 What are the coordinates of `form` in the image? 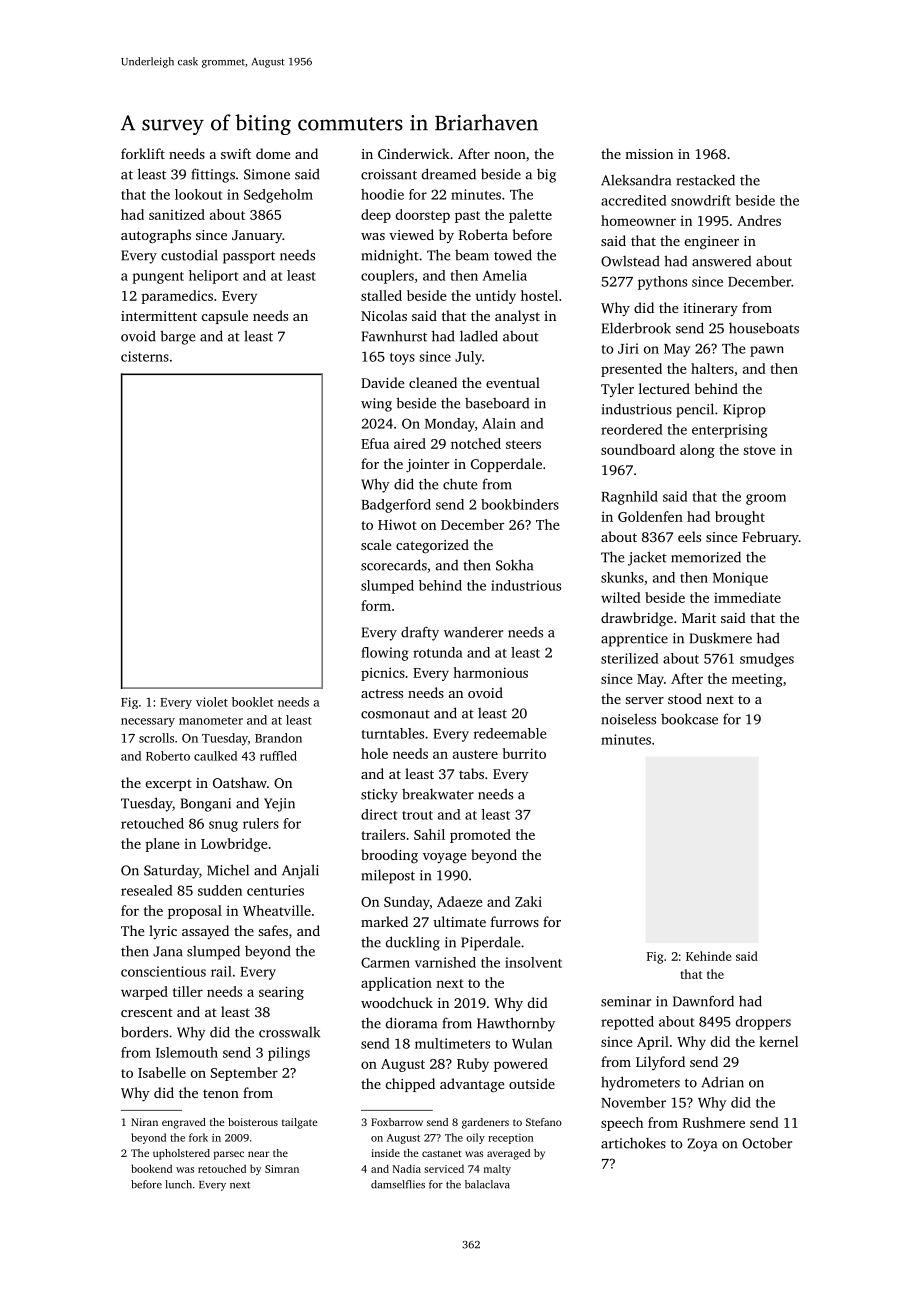 It's located at (376, 605).
